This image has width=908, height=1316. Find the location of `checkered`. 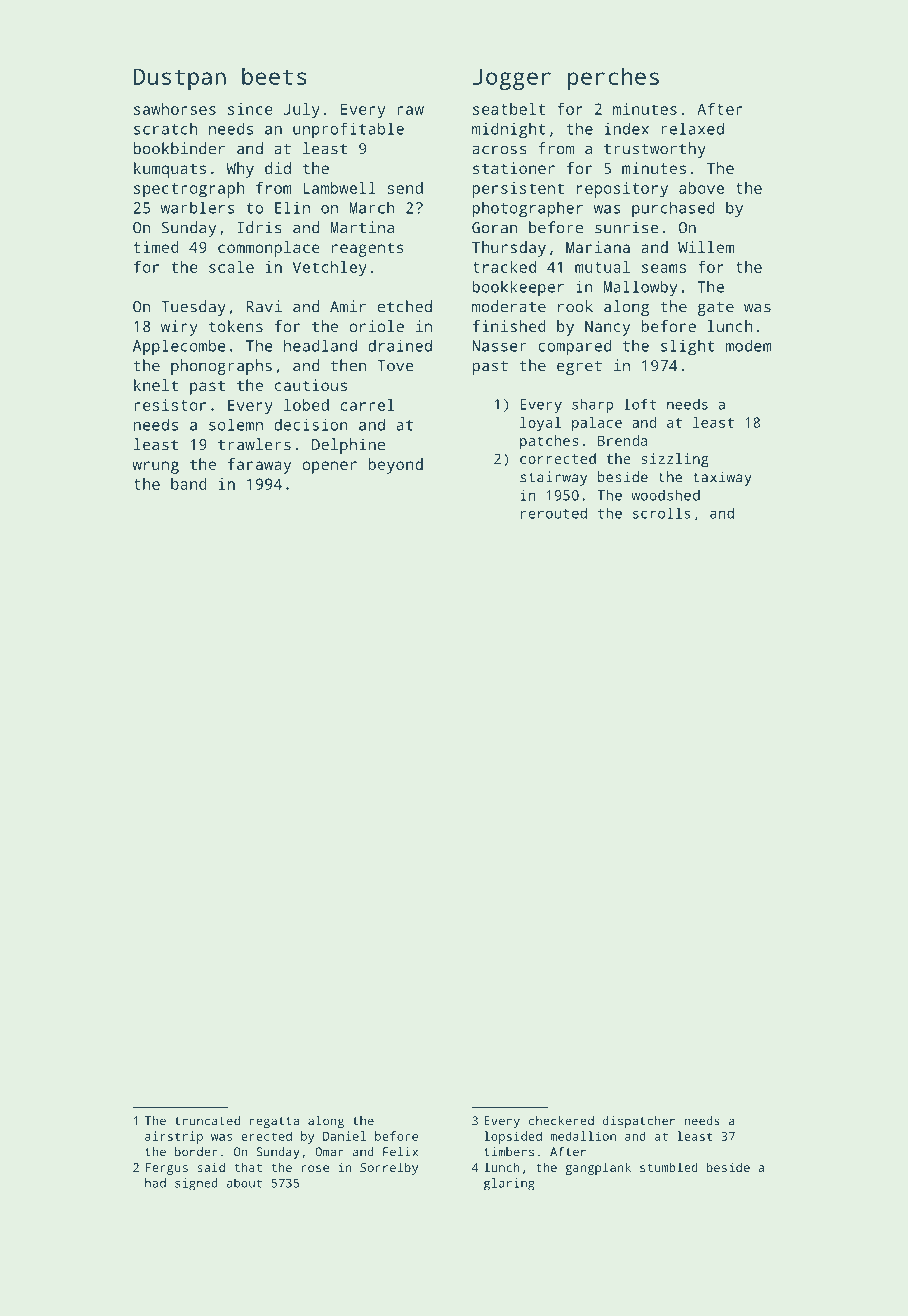

checkered is located at coordinates (561, 1121).
